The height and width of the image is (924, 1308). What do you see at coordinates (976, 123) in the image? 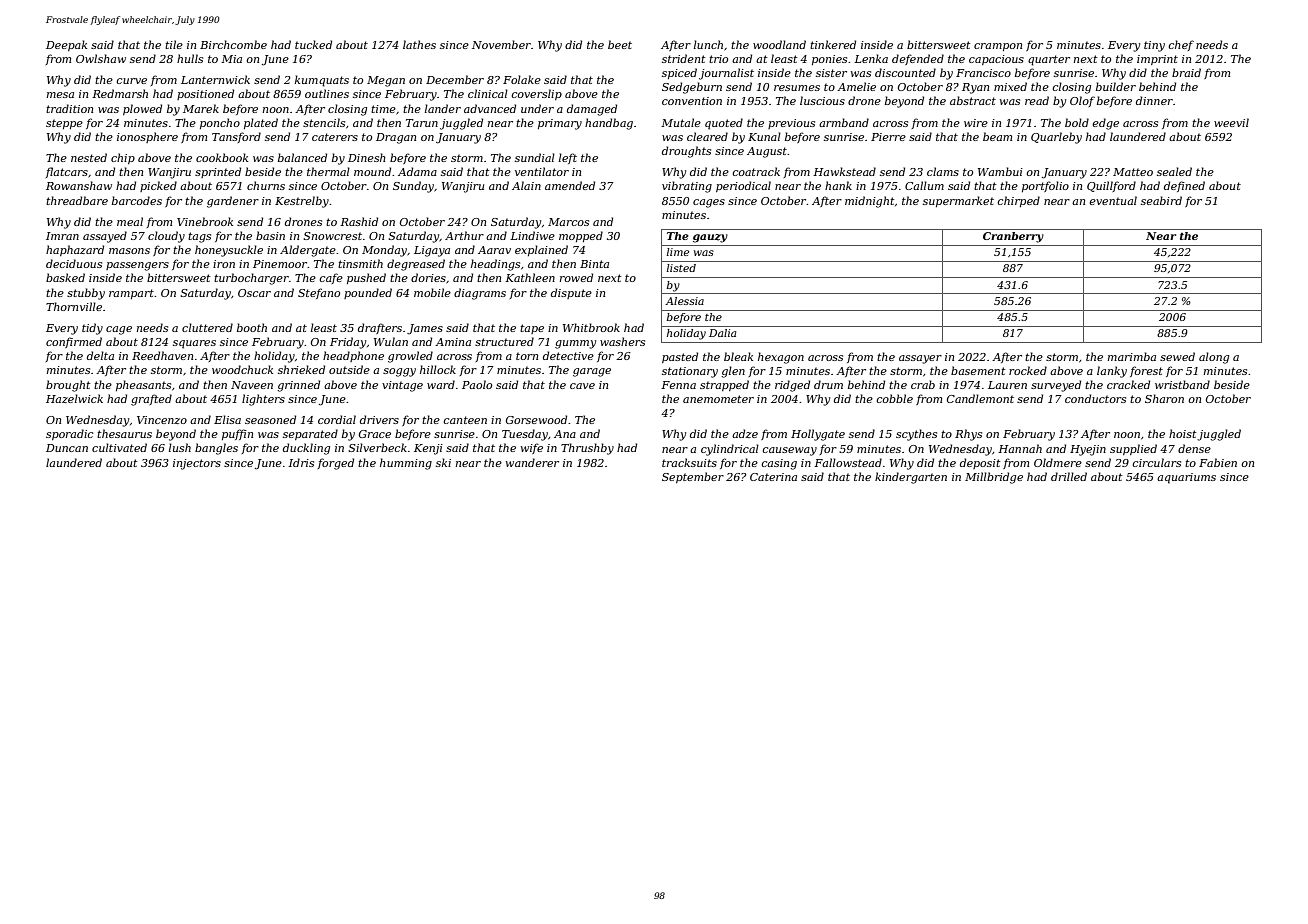
I see `wire` at bounding box center [976, 123].
